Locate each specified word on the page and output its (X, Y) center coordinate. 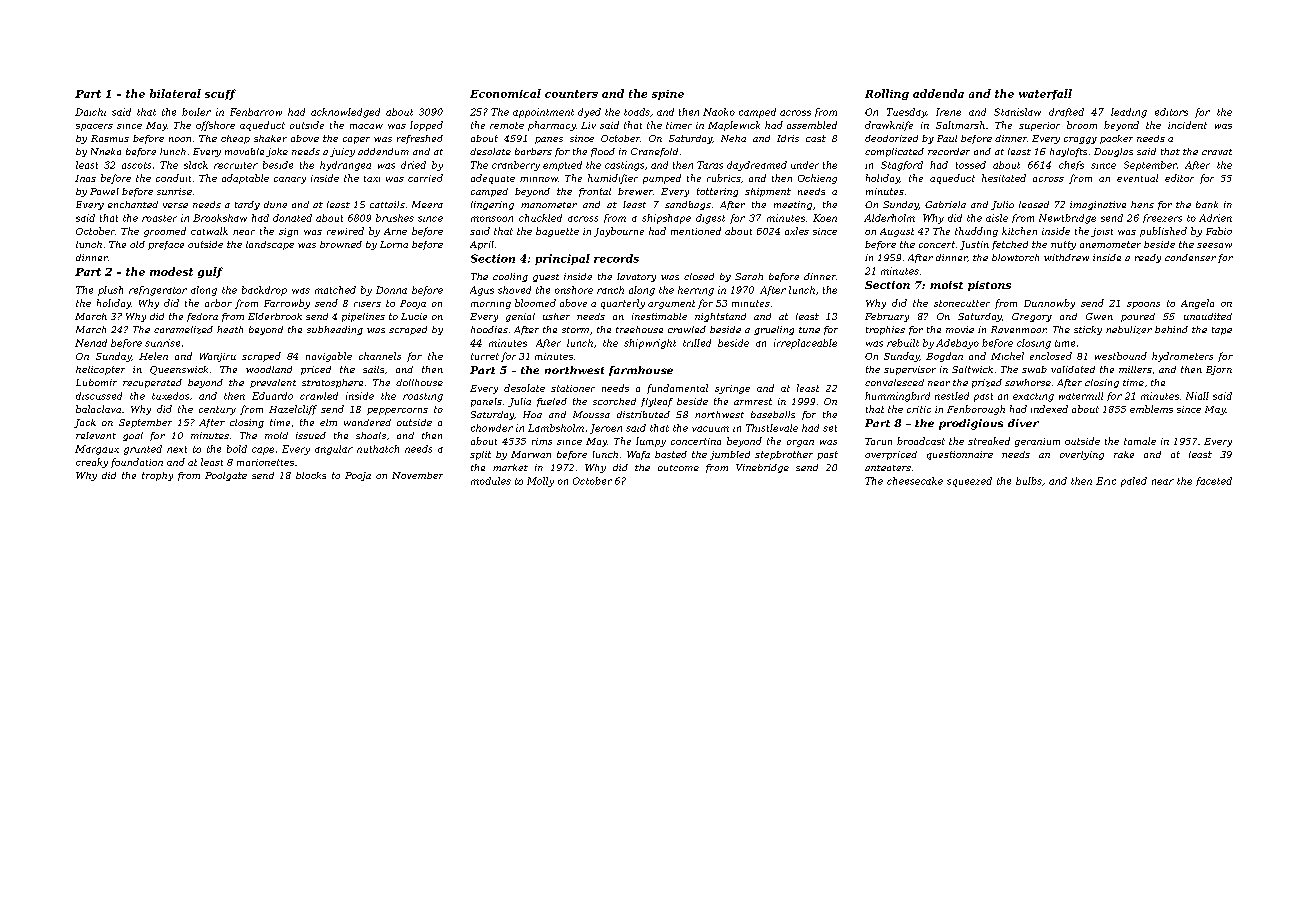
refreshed (420, 139)
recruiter (236, 165)
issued (311, 435)
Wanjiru (218, 357)
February (887, 317)
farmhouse (641, 371)
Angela (1197, 304)
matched (335, 290)
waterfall (1045, 94)
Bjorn (1219, 370)
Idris (788, 138)
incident (1187, 125)
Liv (588, 125)
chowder (492, 428)
